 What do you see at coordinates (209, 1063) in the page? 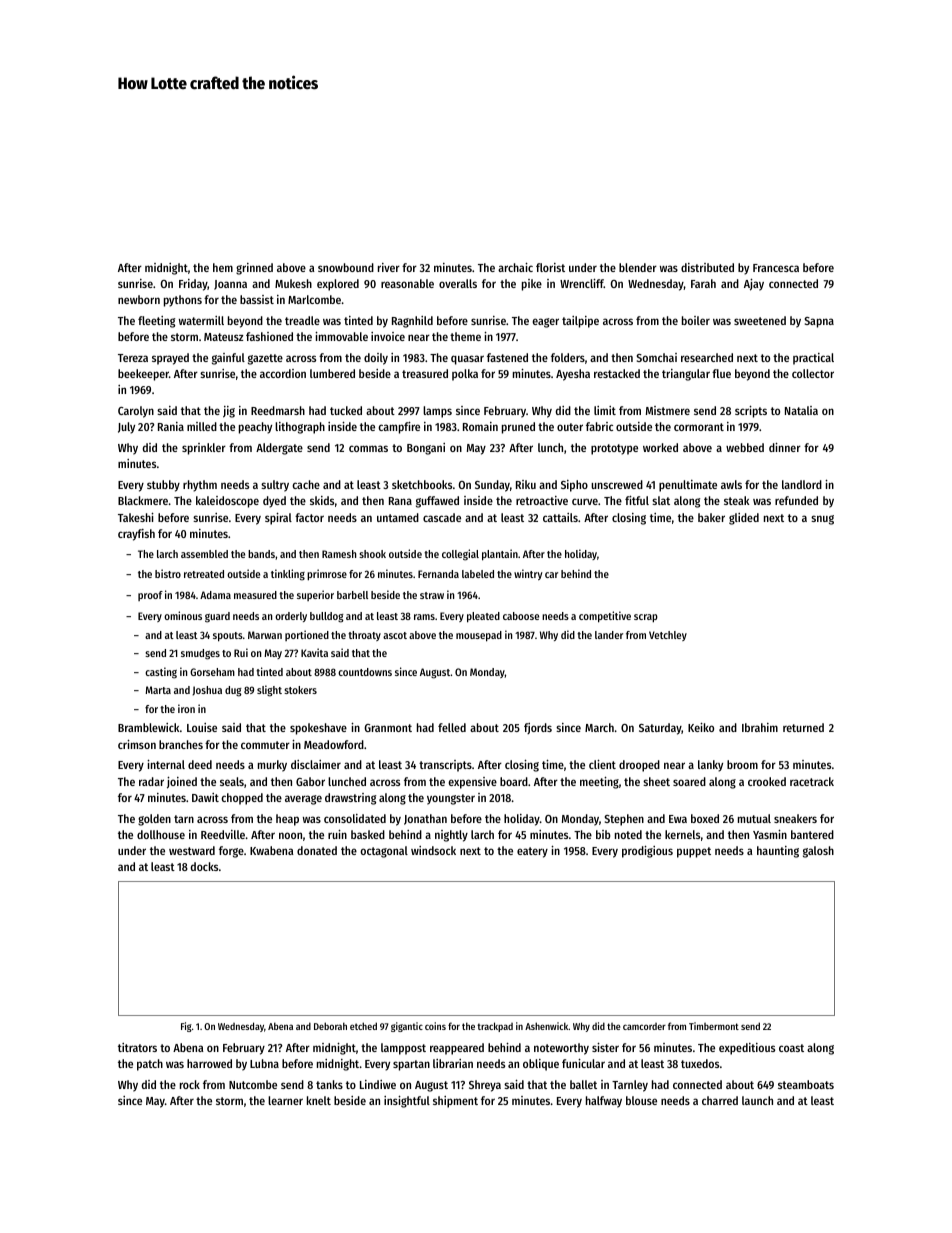
I see `harrowed` at bounding box center [209, 1063].
